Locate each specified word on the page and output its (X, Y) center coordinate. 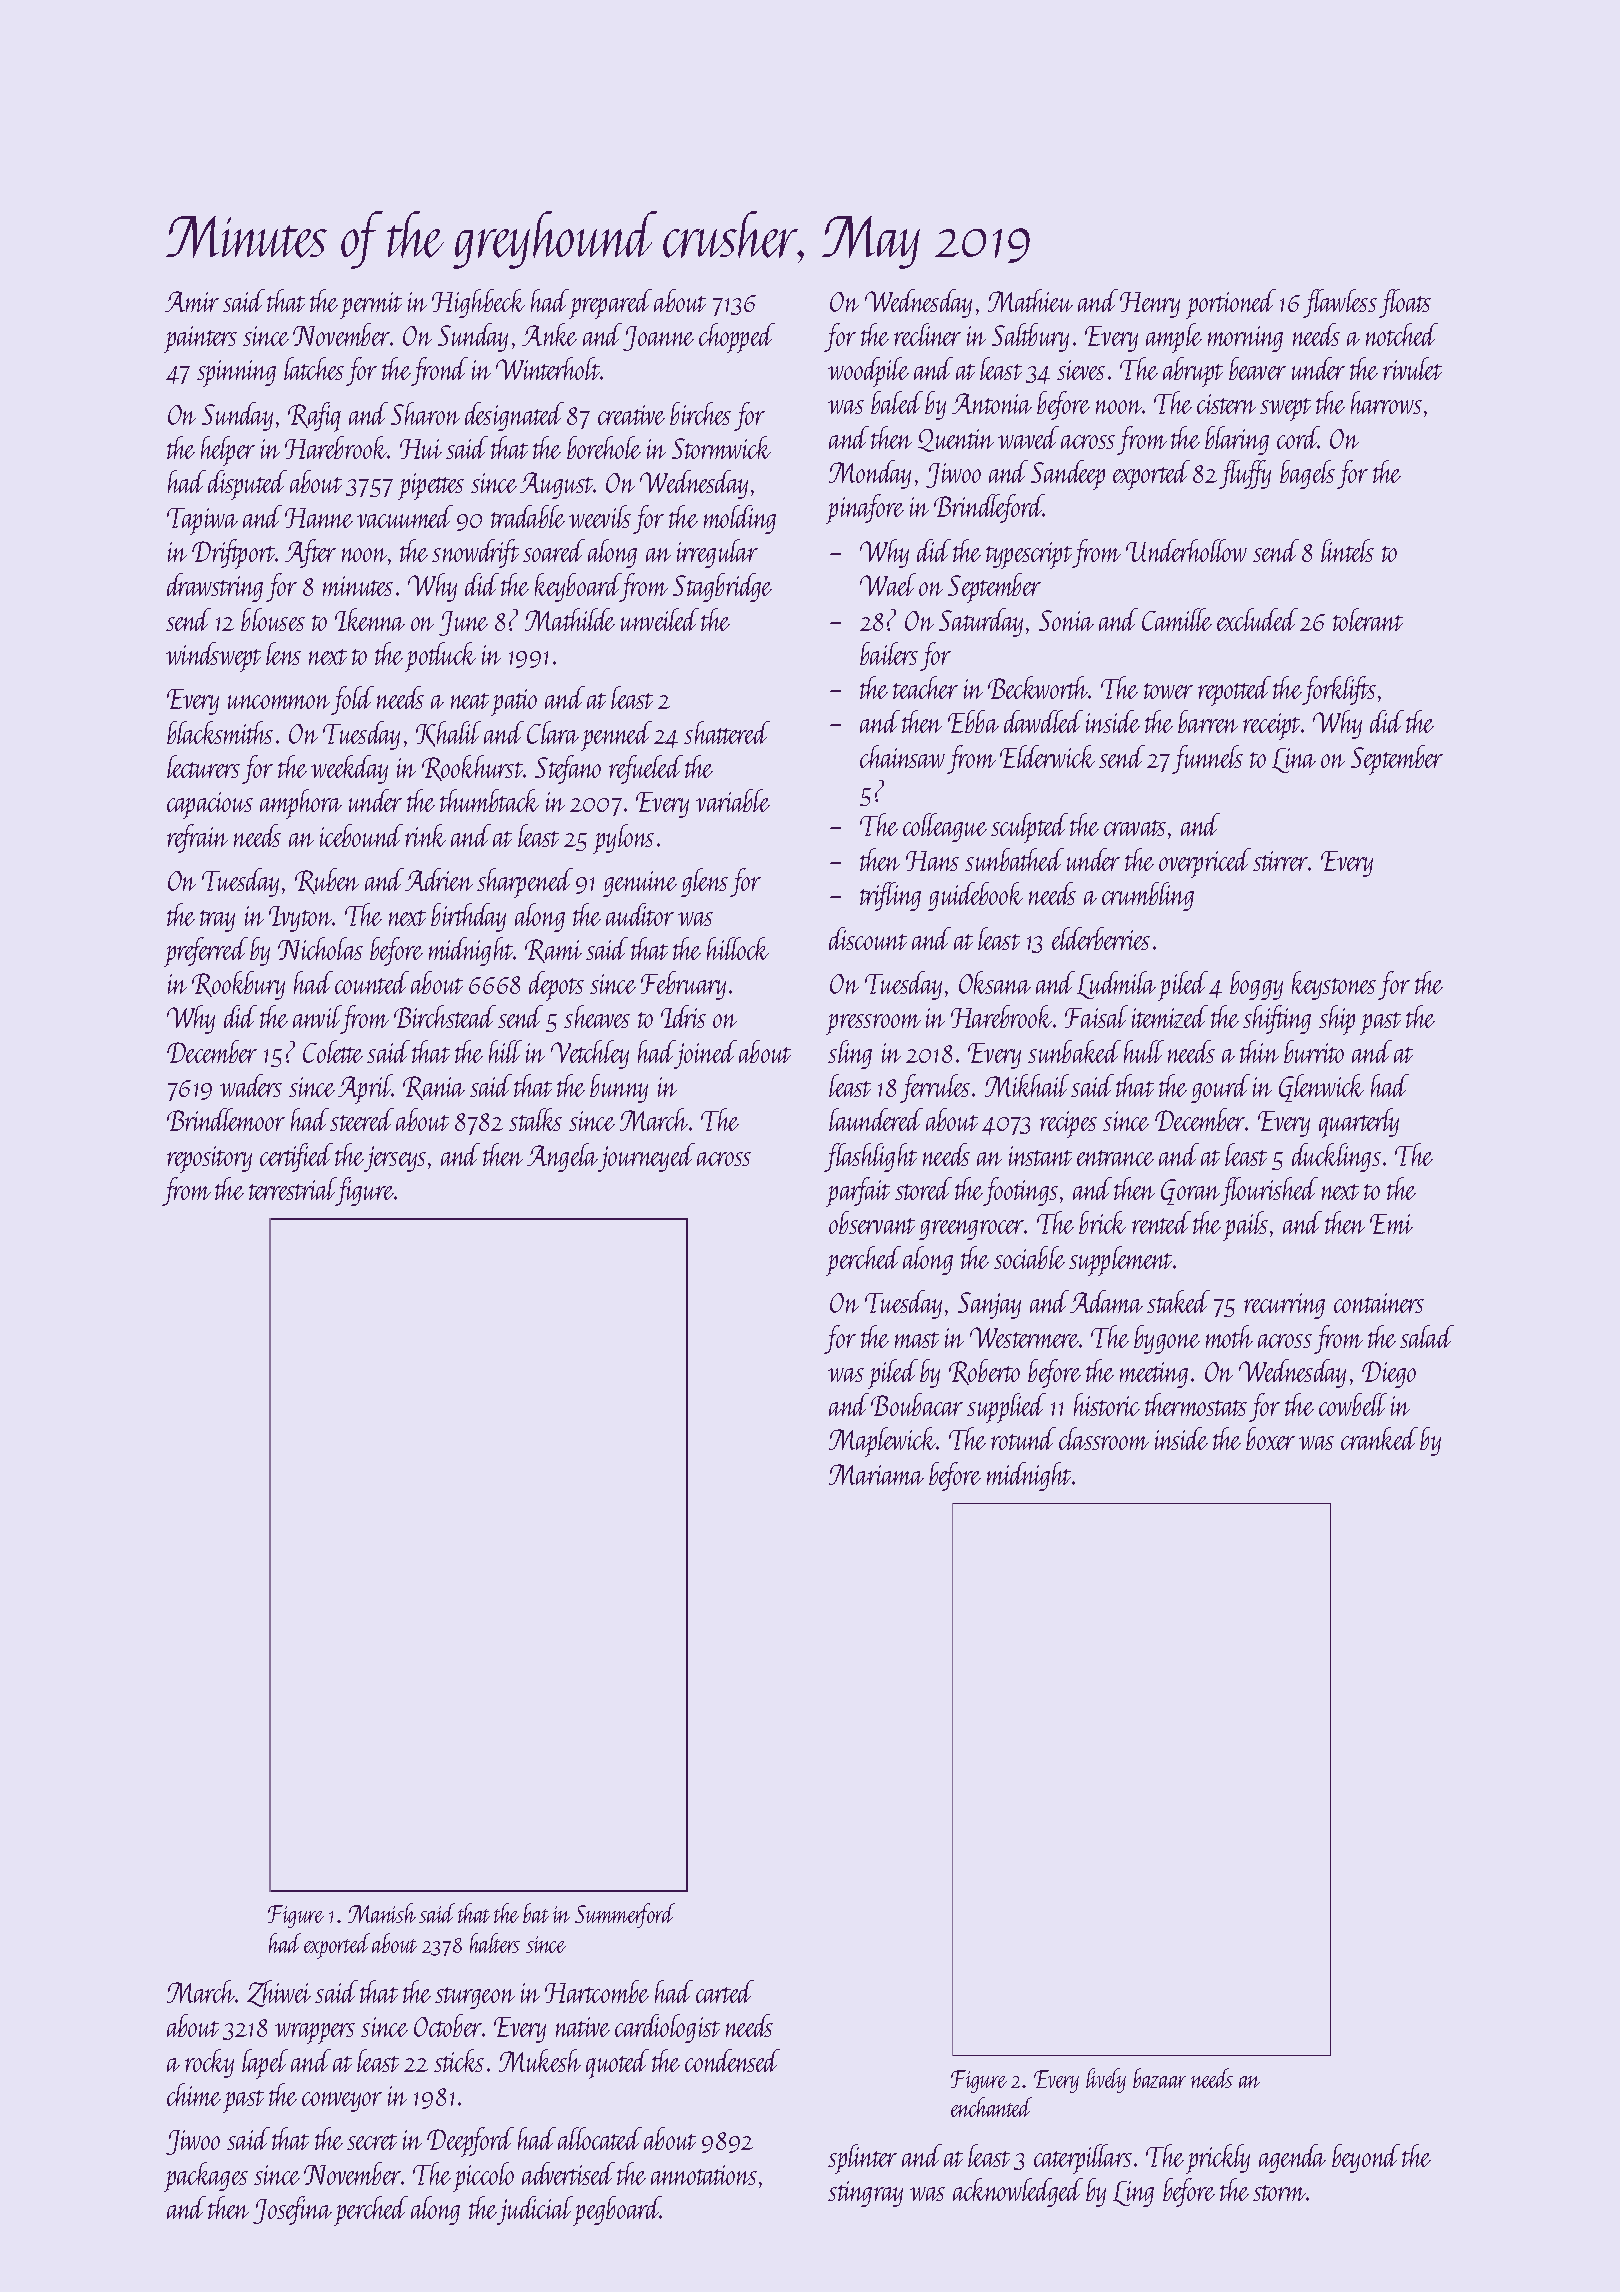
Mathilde (570, 619)
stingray (865, 2194)
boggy (1256, 985)
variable (733, 800)
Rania (434, 1088)
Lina (1294, 760)
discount (868, 938)
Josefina (292, 2210)
